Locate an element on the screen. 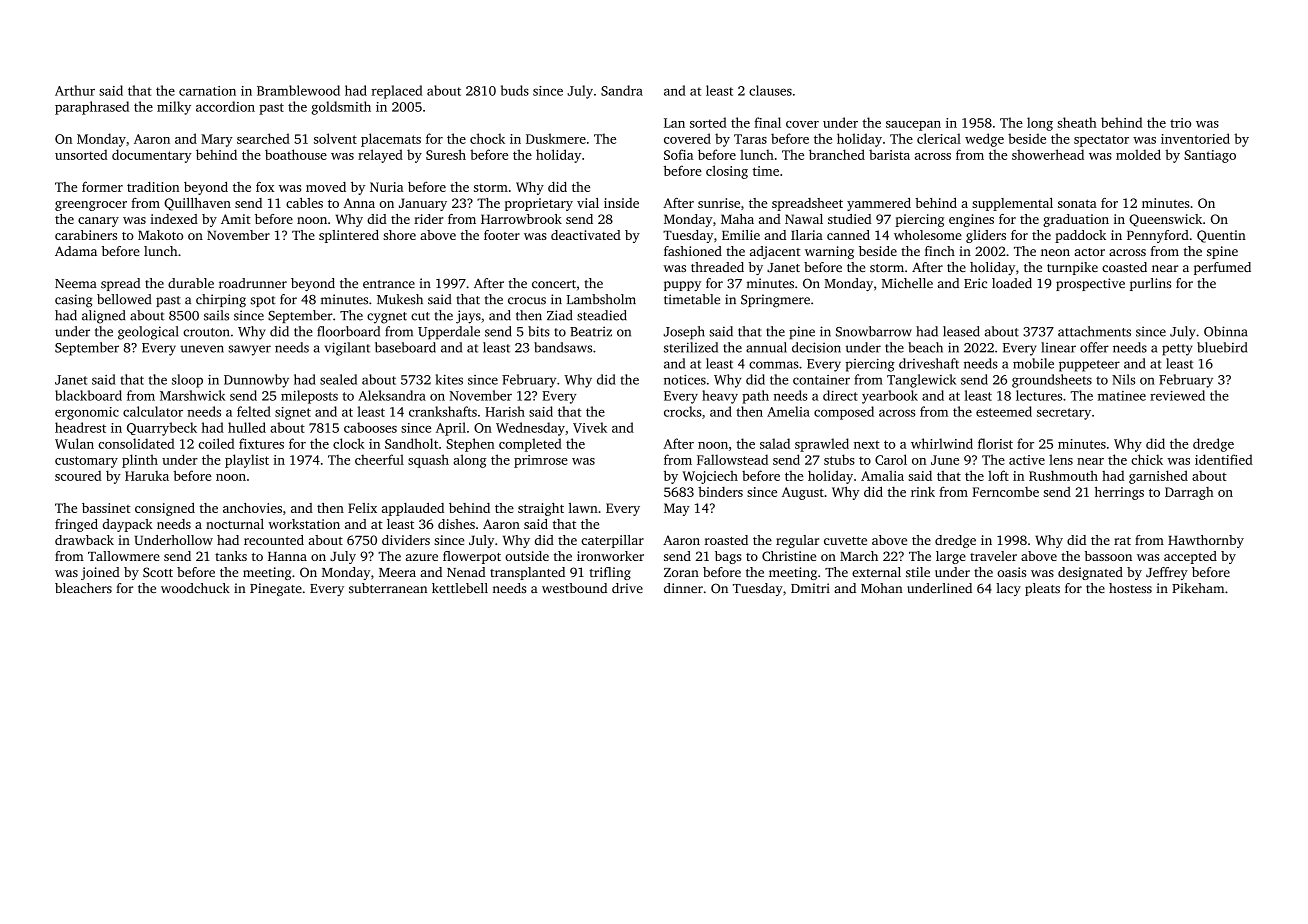 The height and width of the screenshot is (924, 1308). notices is located at coordinates (685, 380).
